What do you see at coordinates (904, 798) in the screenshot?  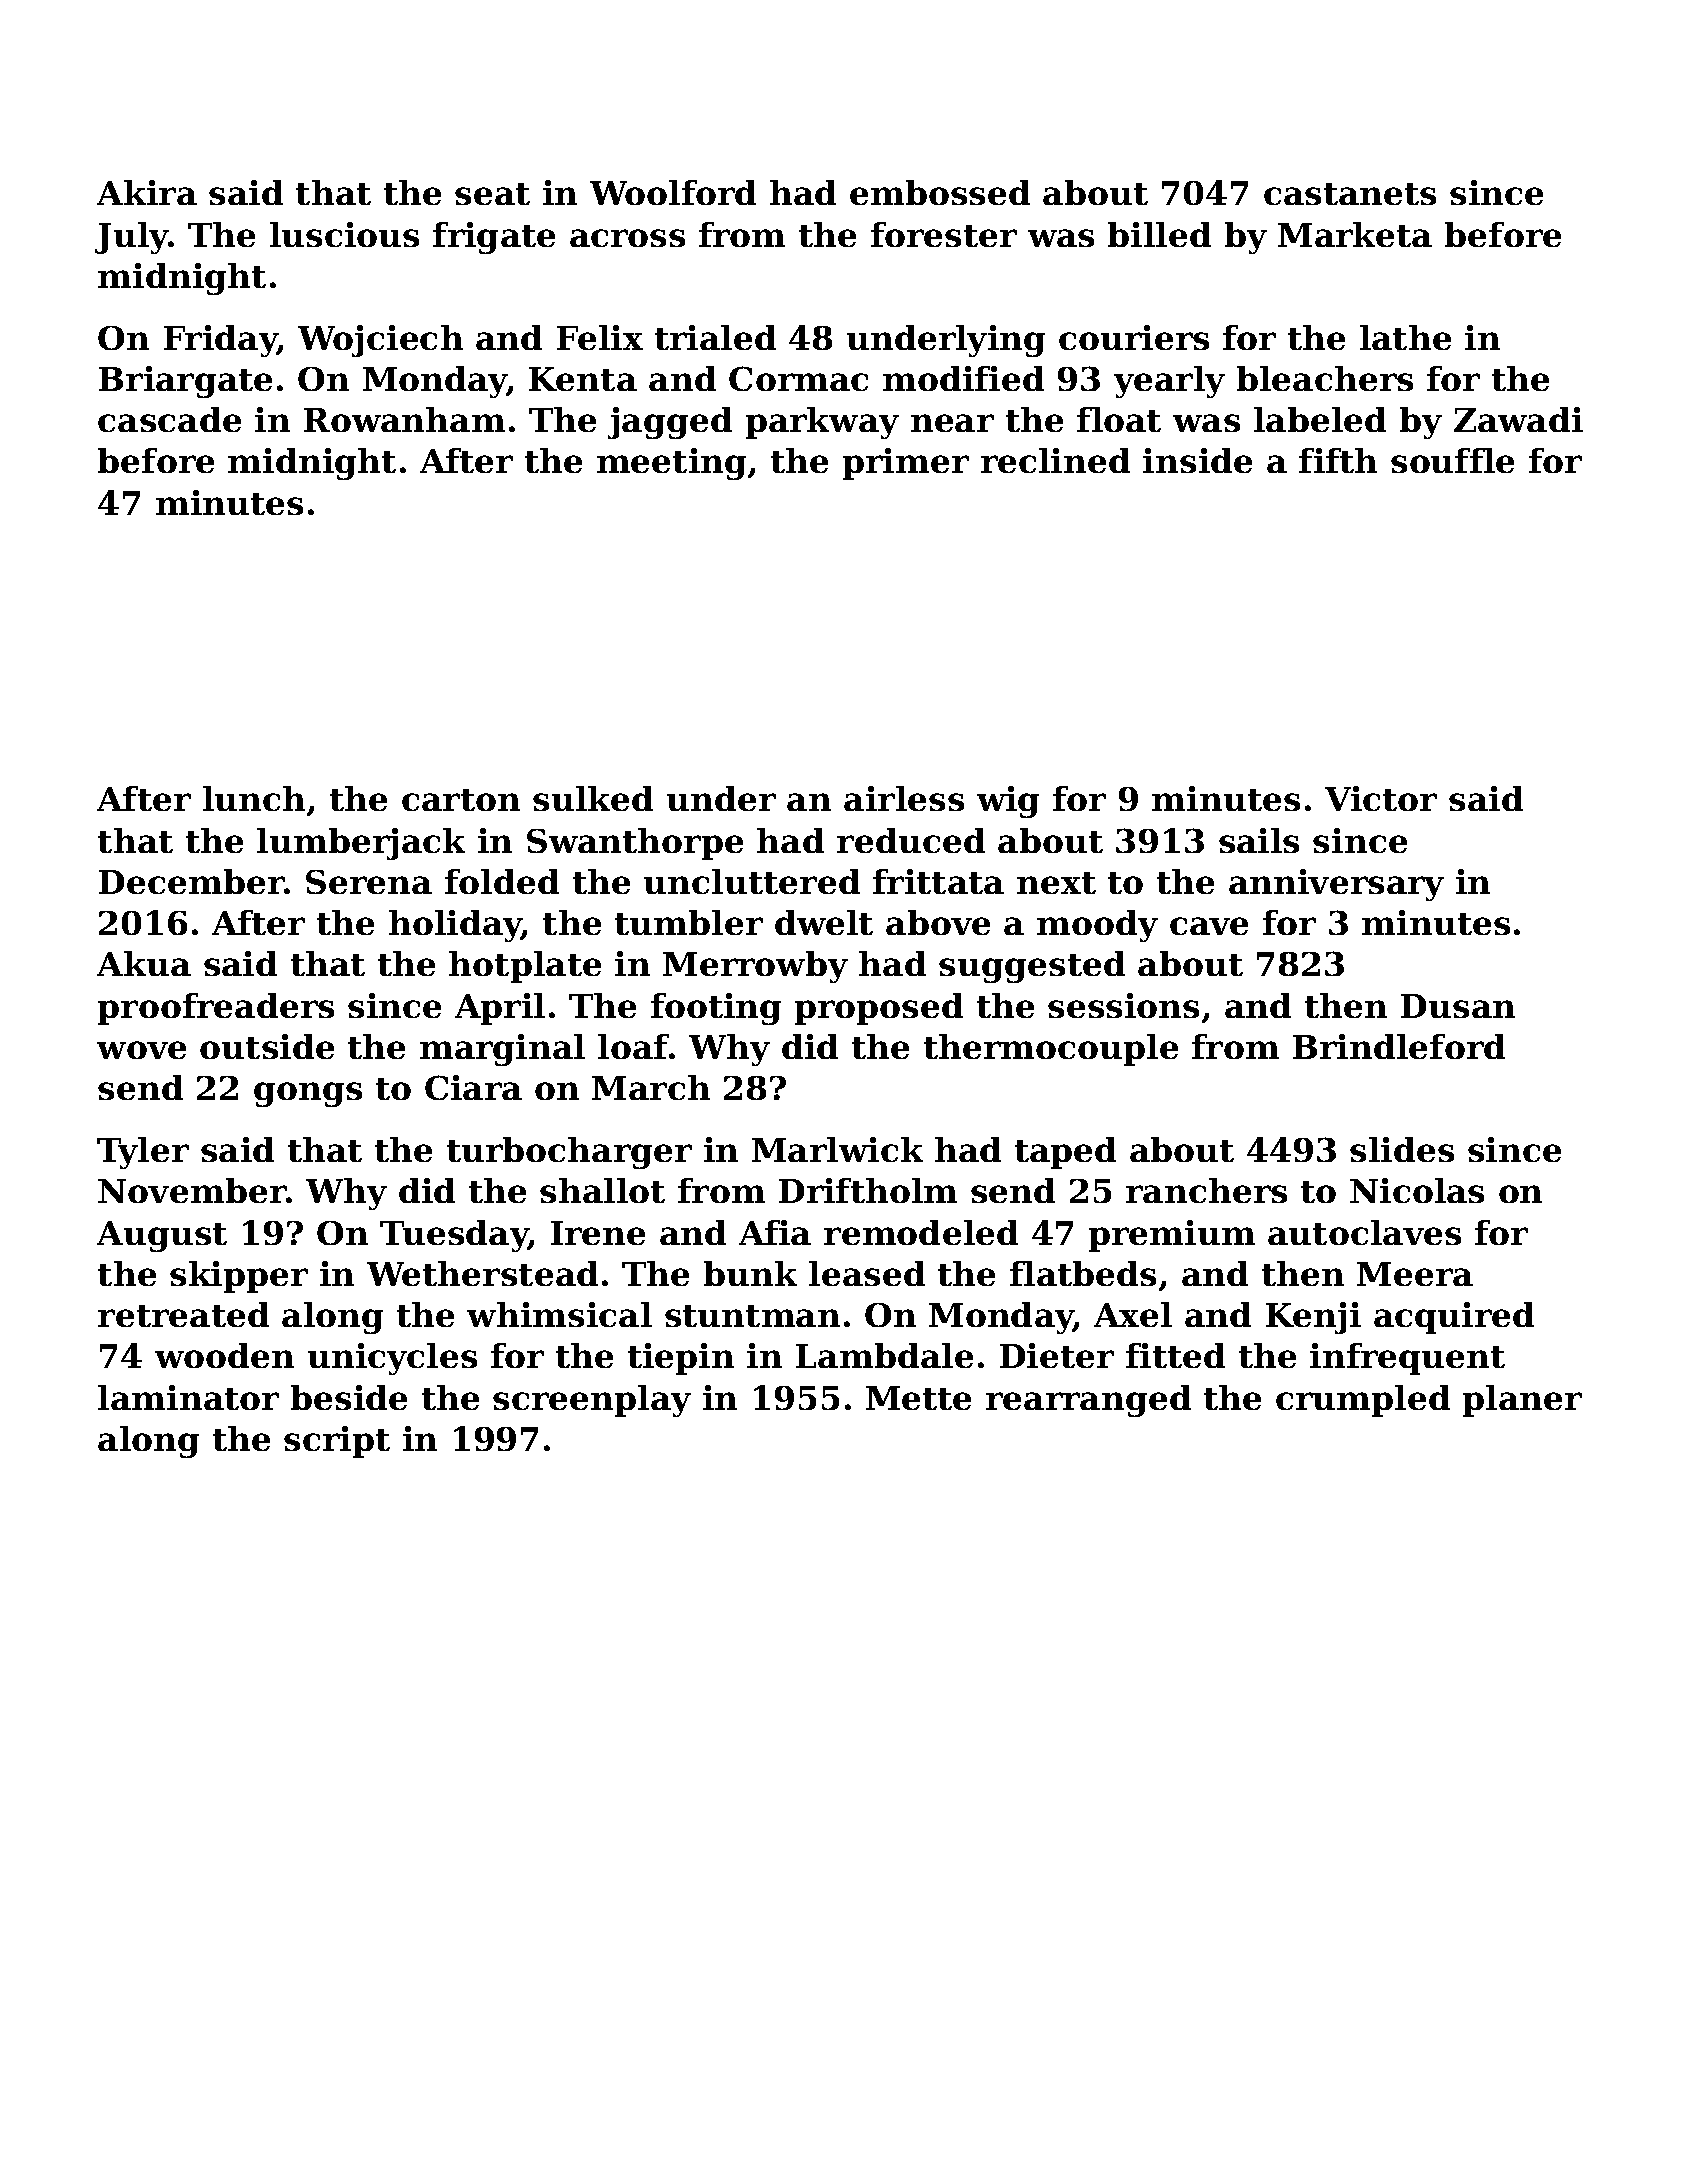 I see `airless` at bounding box center [904, 798].
